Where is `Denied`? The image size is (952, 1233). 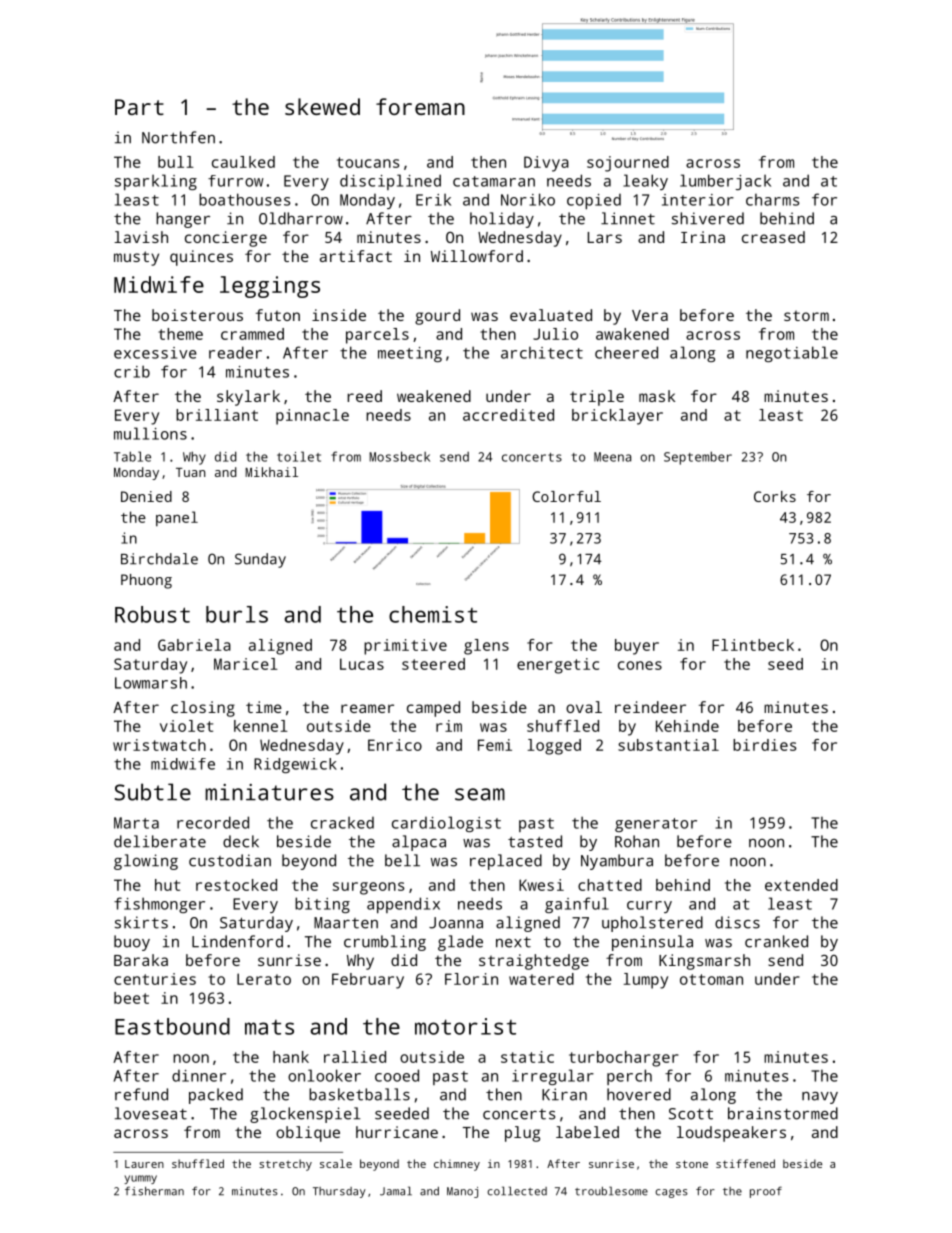 Denied is located at coordinates (146, 496).
